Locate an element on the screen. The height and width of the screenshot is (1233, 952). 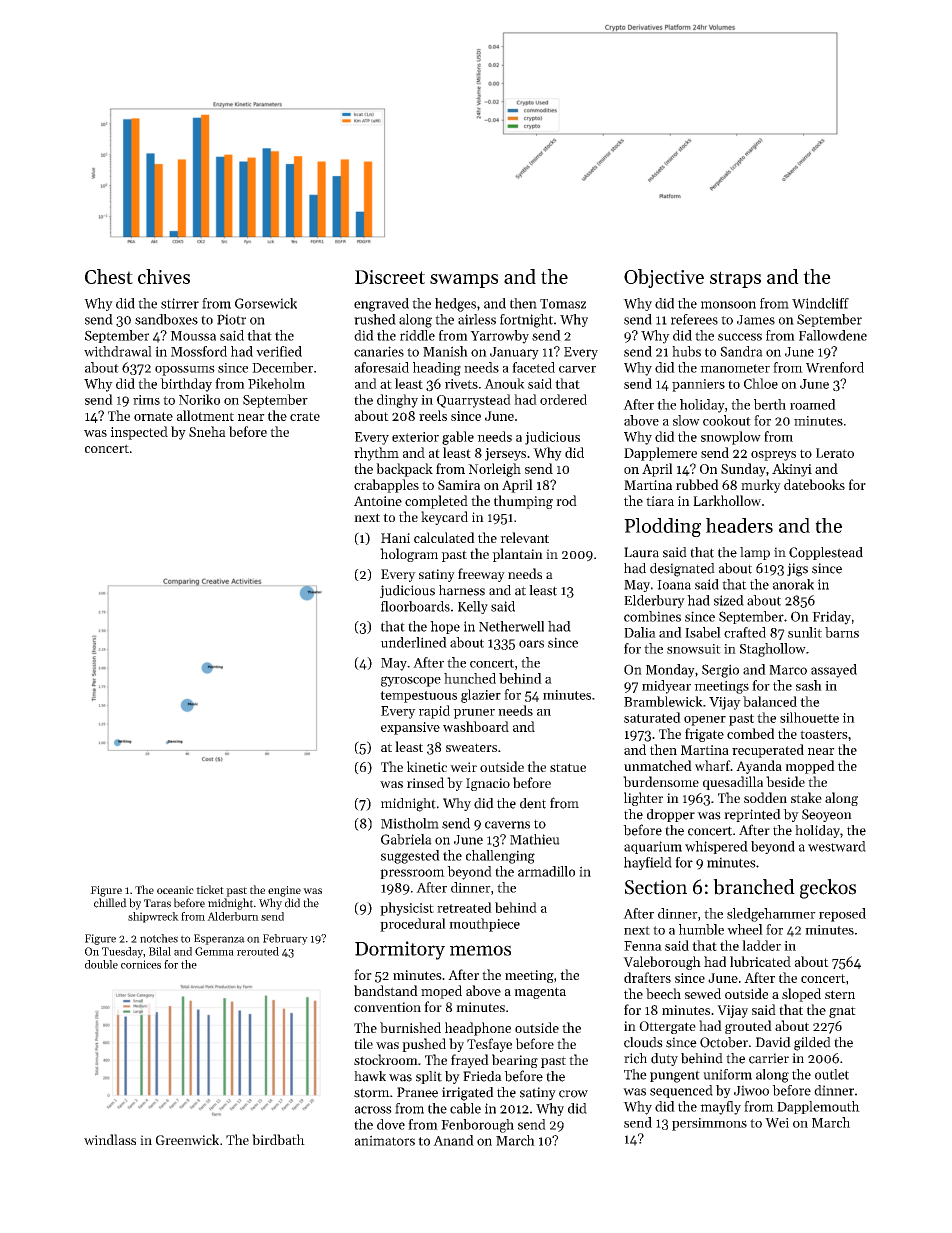
frigate is located at coordinates (704, 735).
